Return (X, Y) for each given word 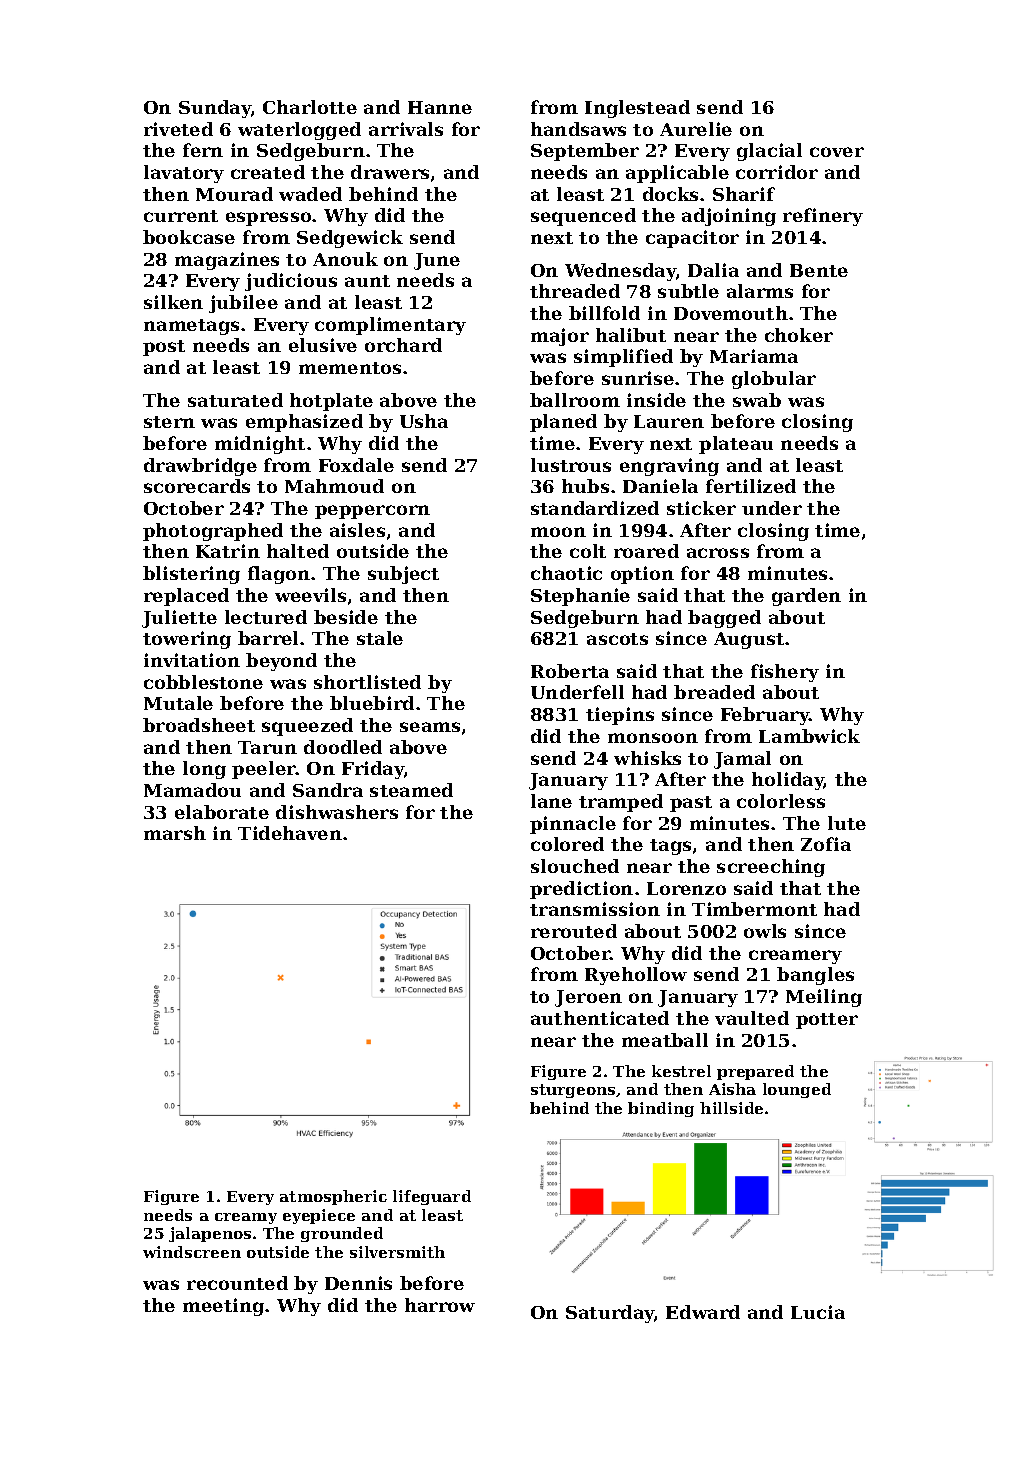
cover (837, 152)
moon (558, 532)
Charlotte (310, 107)
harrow (440, 1305)
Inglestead (637, 109)
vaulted (752, 1018)
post (164, 348)
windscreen (192, 1252)
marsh (175, 833)
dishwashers (337, 812)
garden (806, 597)
